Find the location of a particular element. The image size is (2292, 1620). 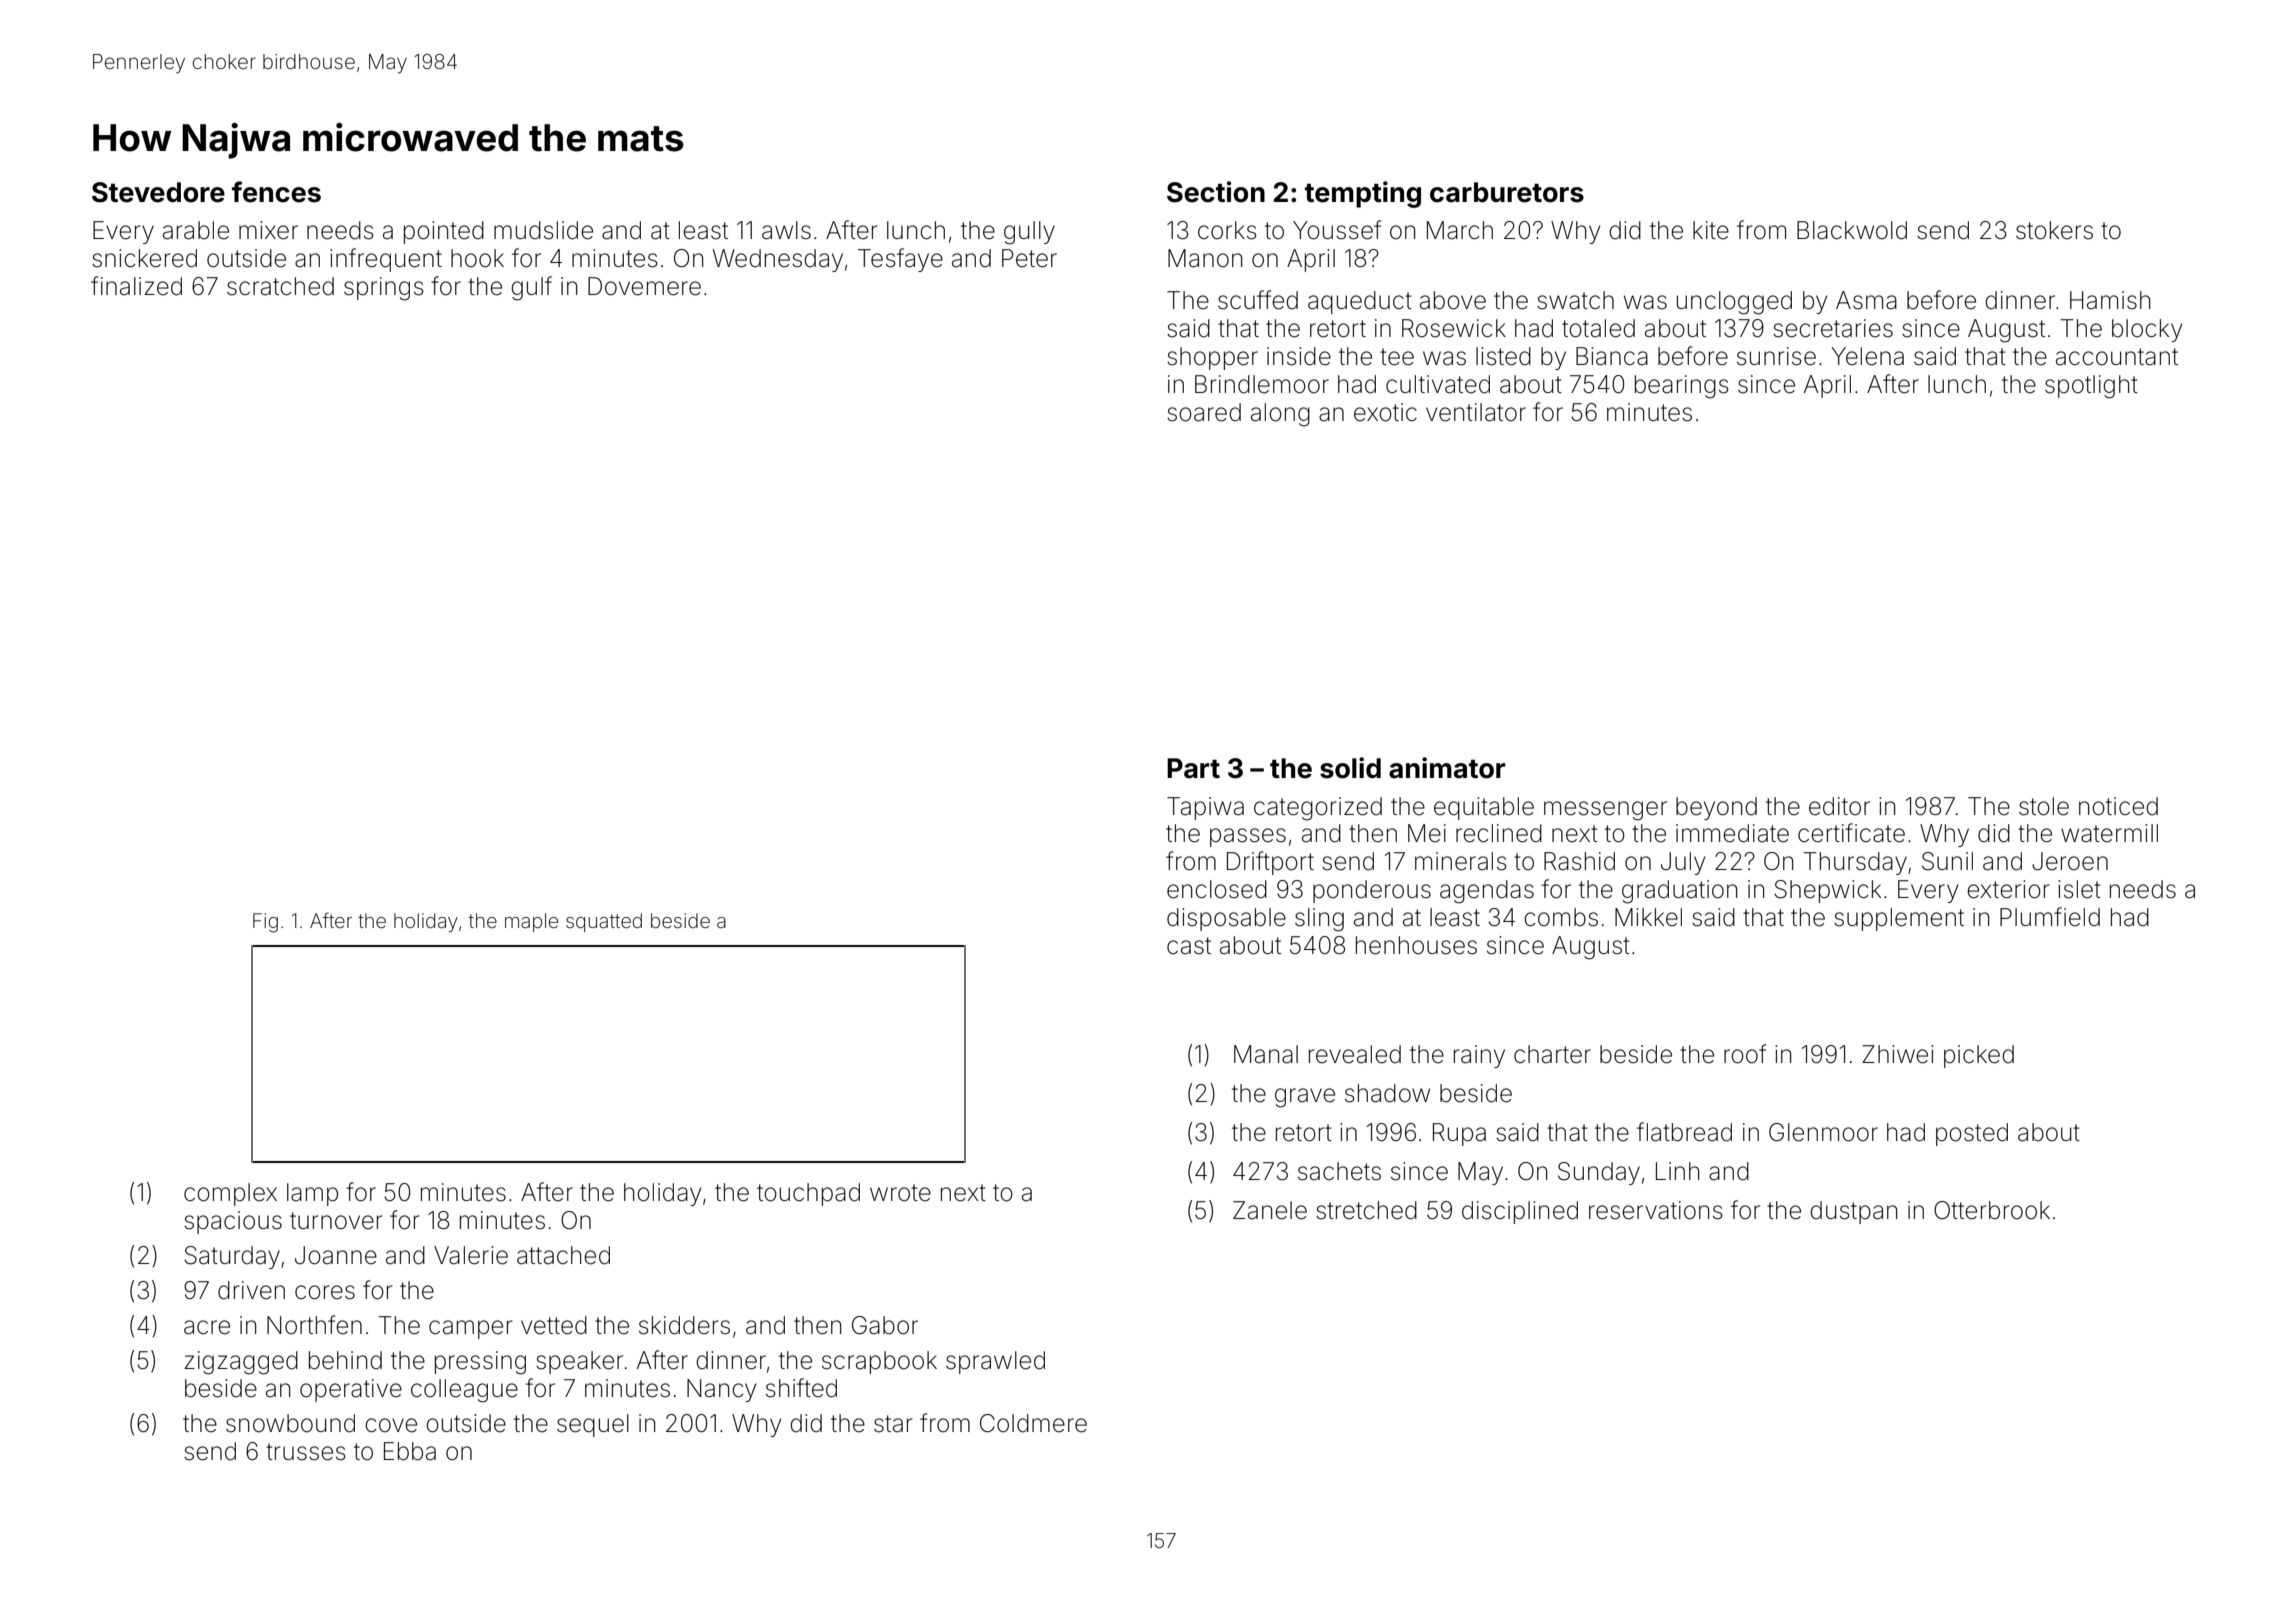

shopper is located at coordinates (1212, 358).
